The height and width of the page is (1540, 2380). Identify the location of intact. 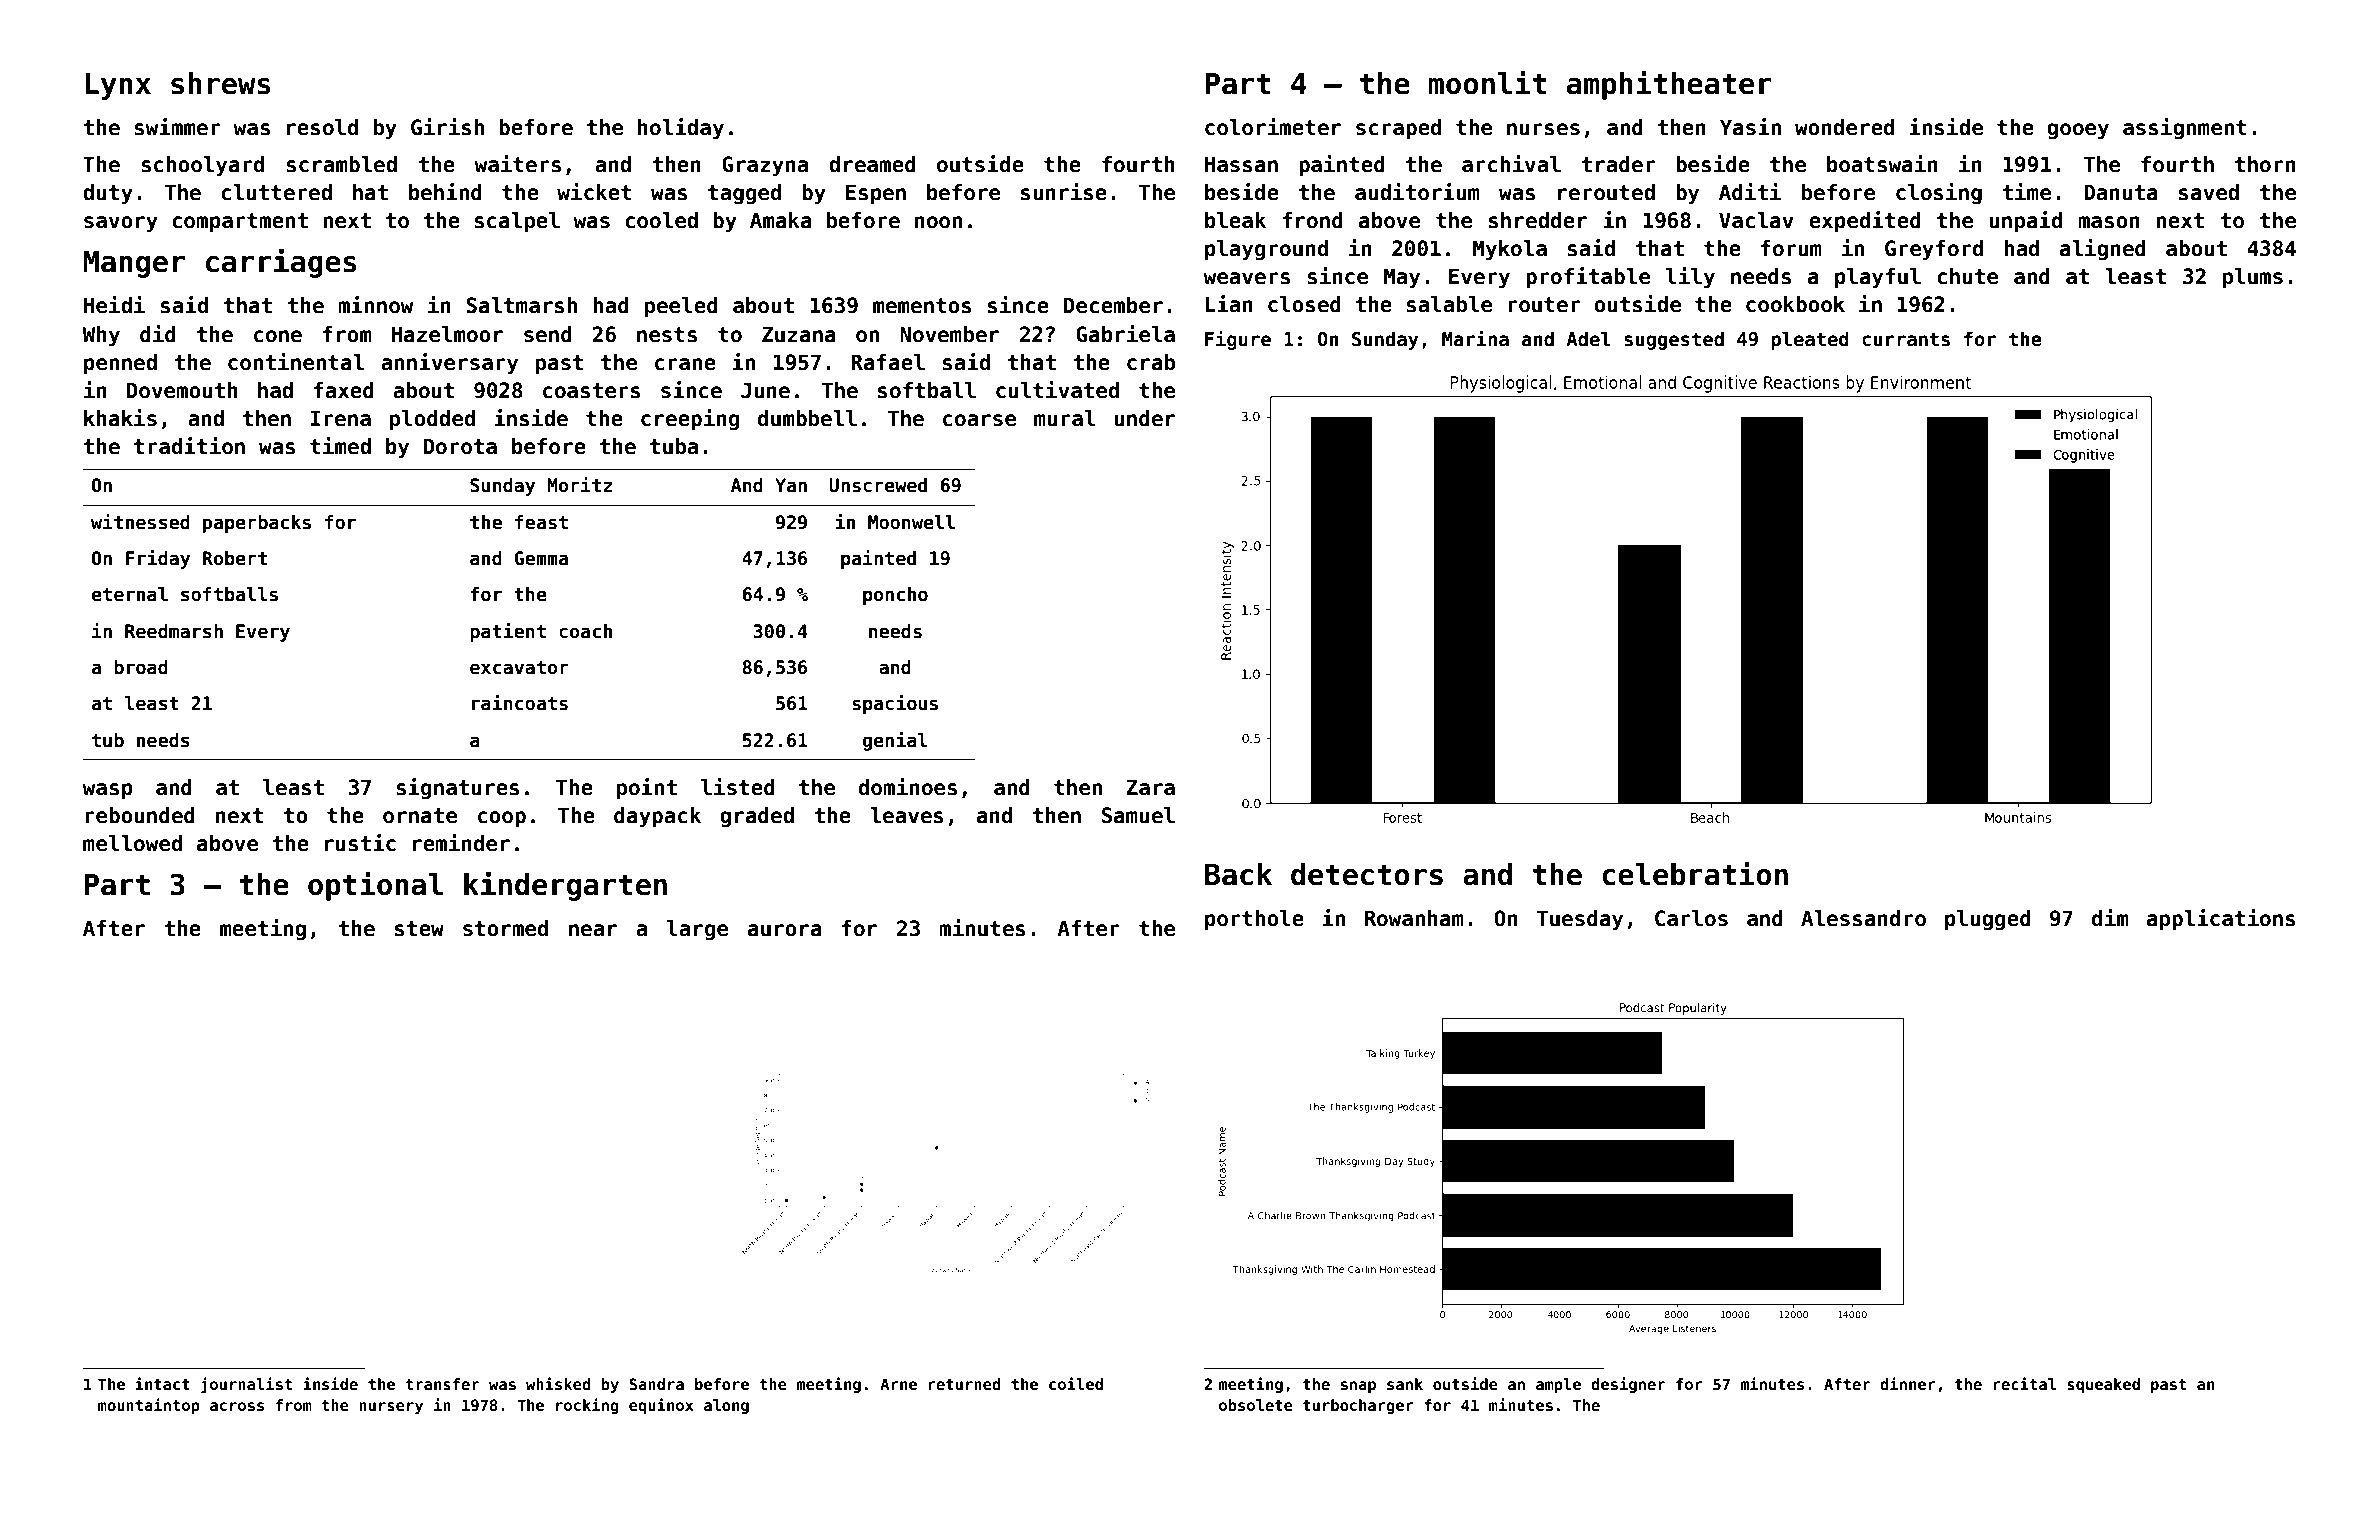
(162, 1383).
